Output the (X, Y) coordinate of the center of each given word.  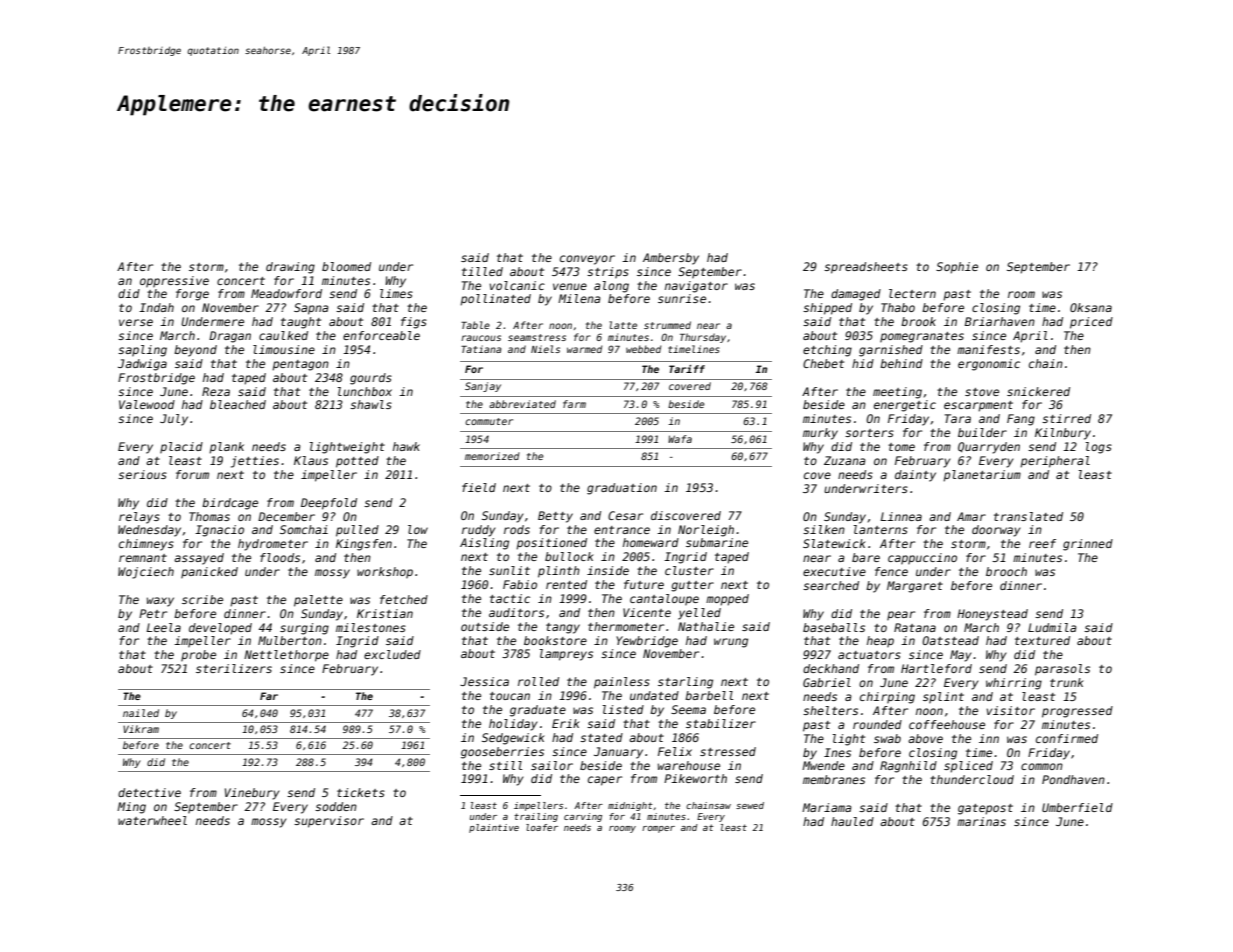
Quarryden (989, 448)
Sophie (957, 268)
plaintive (494, 828)
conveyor (587, 260)
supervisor (329, 822)
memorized (492, 456)
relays (139, 518)
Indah (156, 307)
